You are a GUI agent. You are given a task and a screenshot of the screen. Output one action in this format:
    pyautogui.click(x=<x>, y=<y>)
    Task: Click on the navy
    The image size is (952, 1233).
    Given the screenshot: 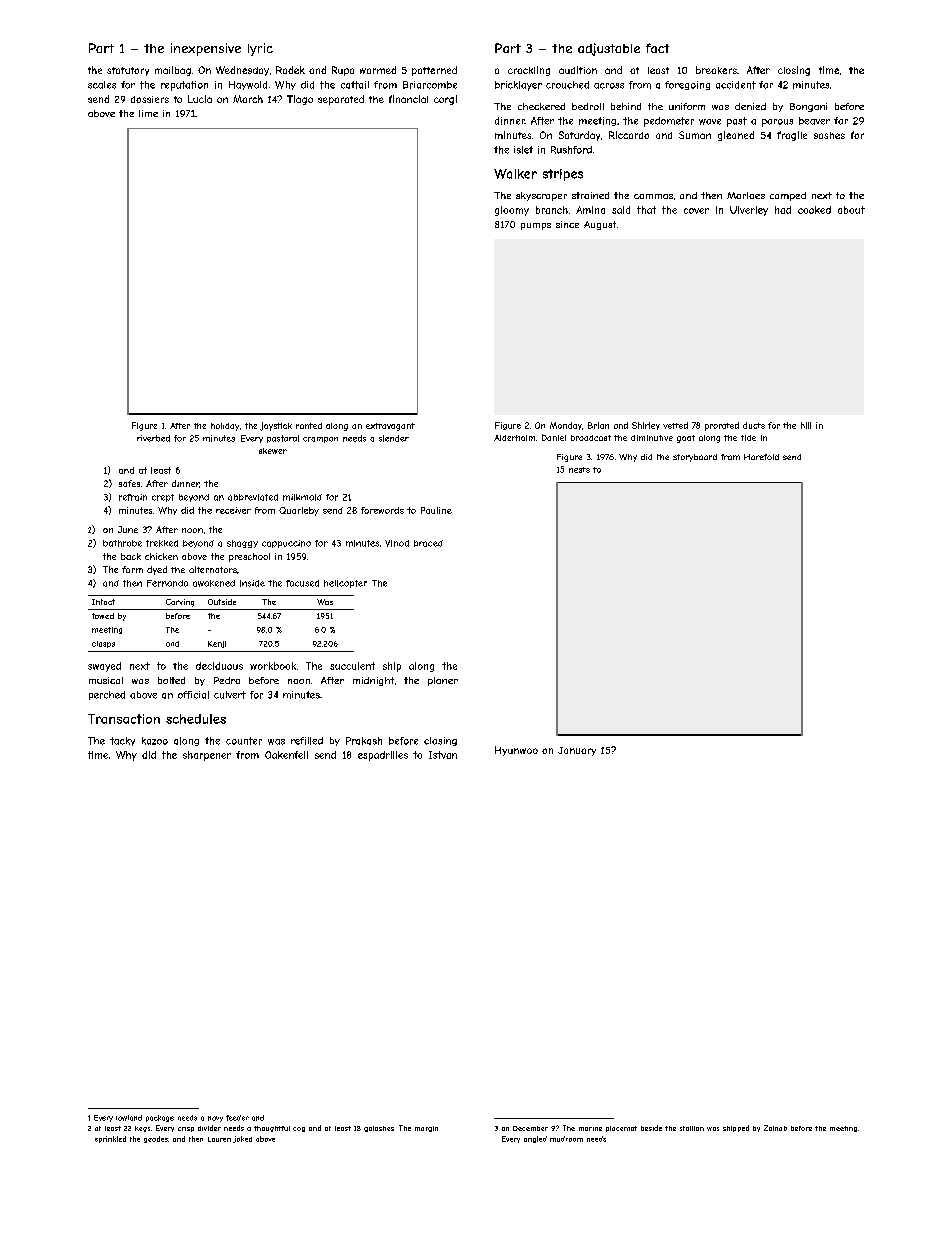 What is the action you would take?
    pyautogui.click(x=215, y=1119)
